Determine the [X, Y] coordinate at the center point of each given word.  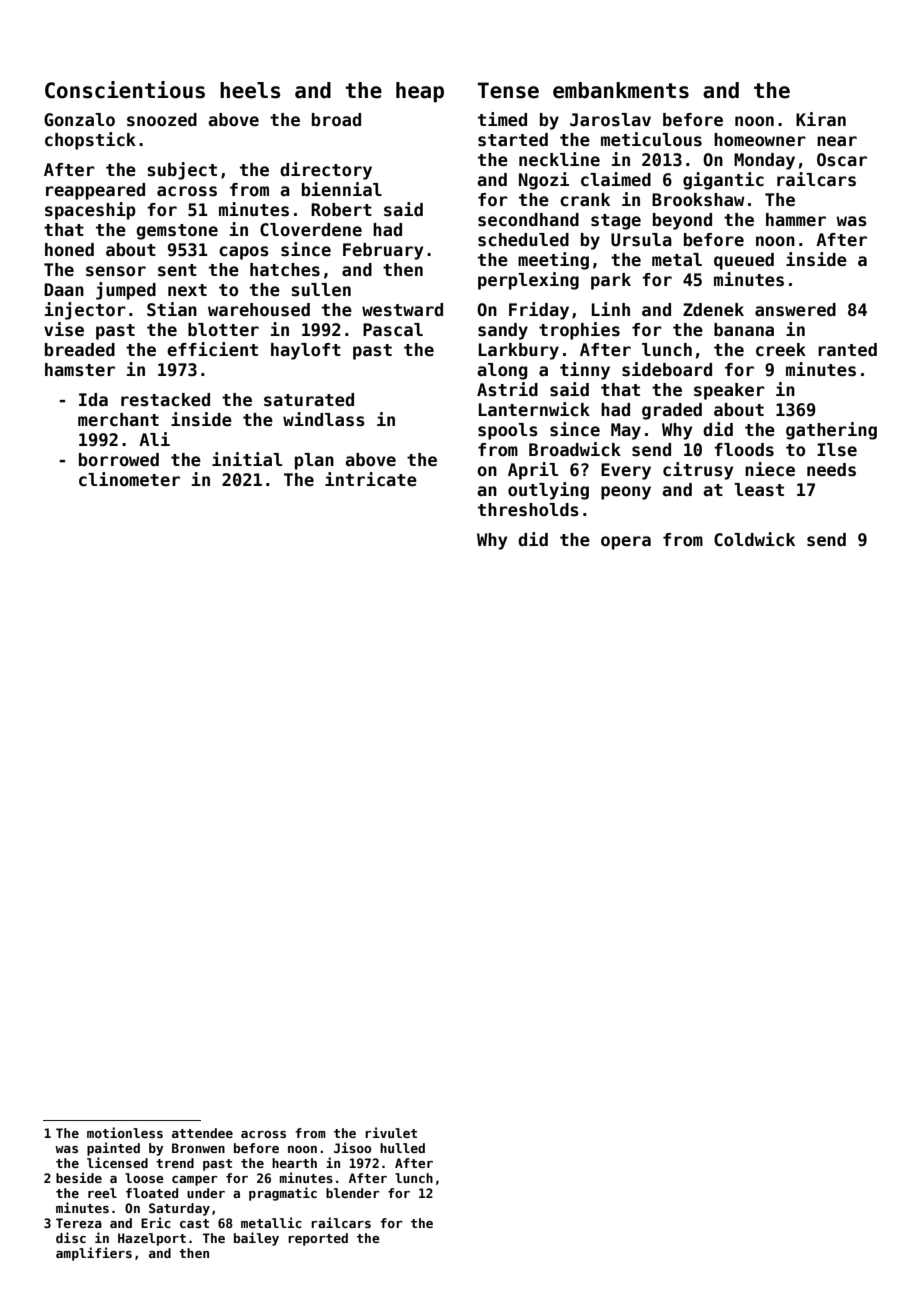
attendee [202, 1133]
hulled [402, 1148]
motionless [125, 1132]
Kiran [821, 119]
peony [626, 493]
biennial [342, 189]
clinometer [129, 479]
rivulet [391, 1132]
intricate [371, 479]
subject [182, 171]
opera [626, 543]
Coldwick [754, 539]
